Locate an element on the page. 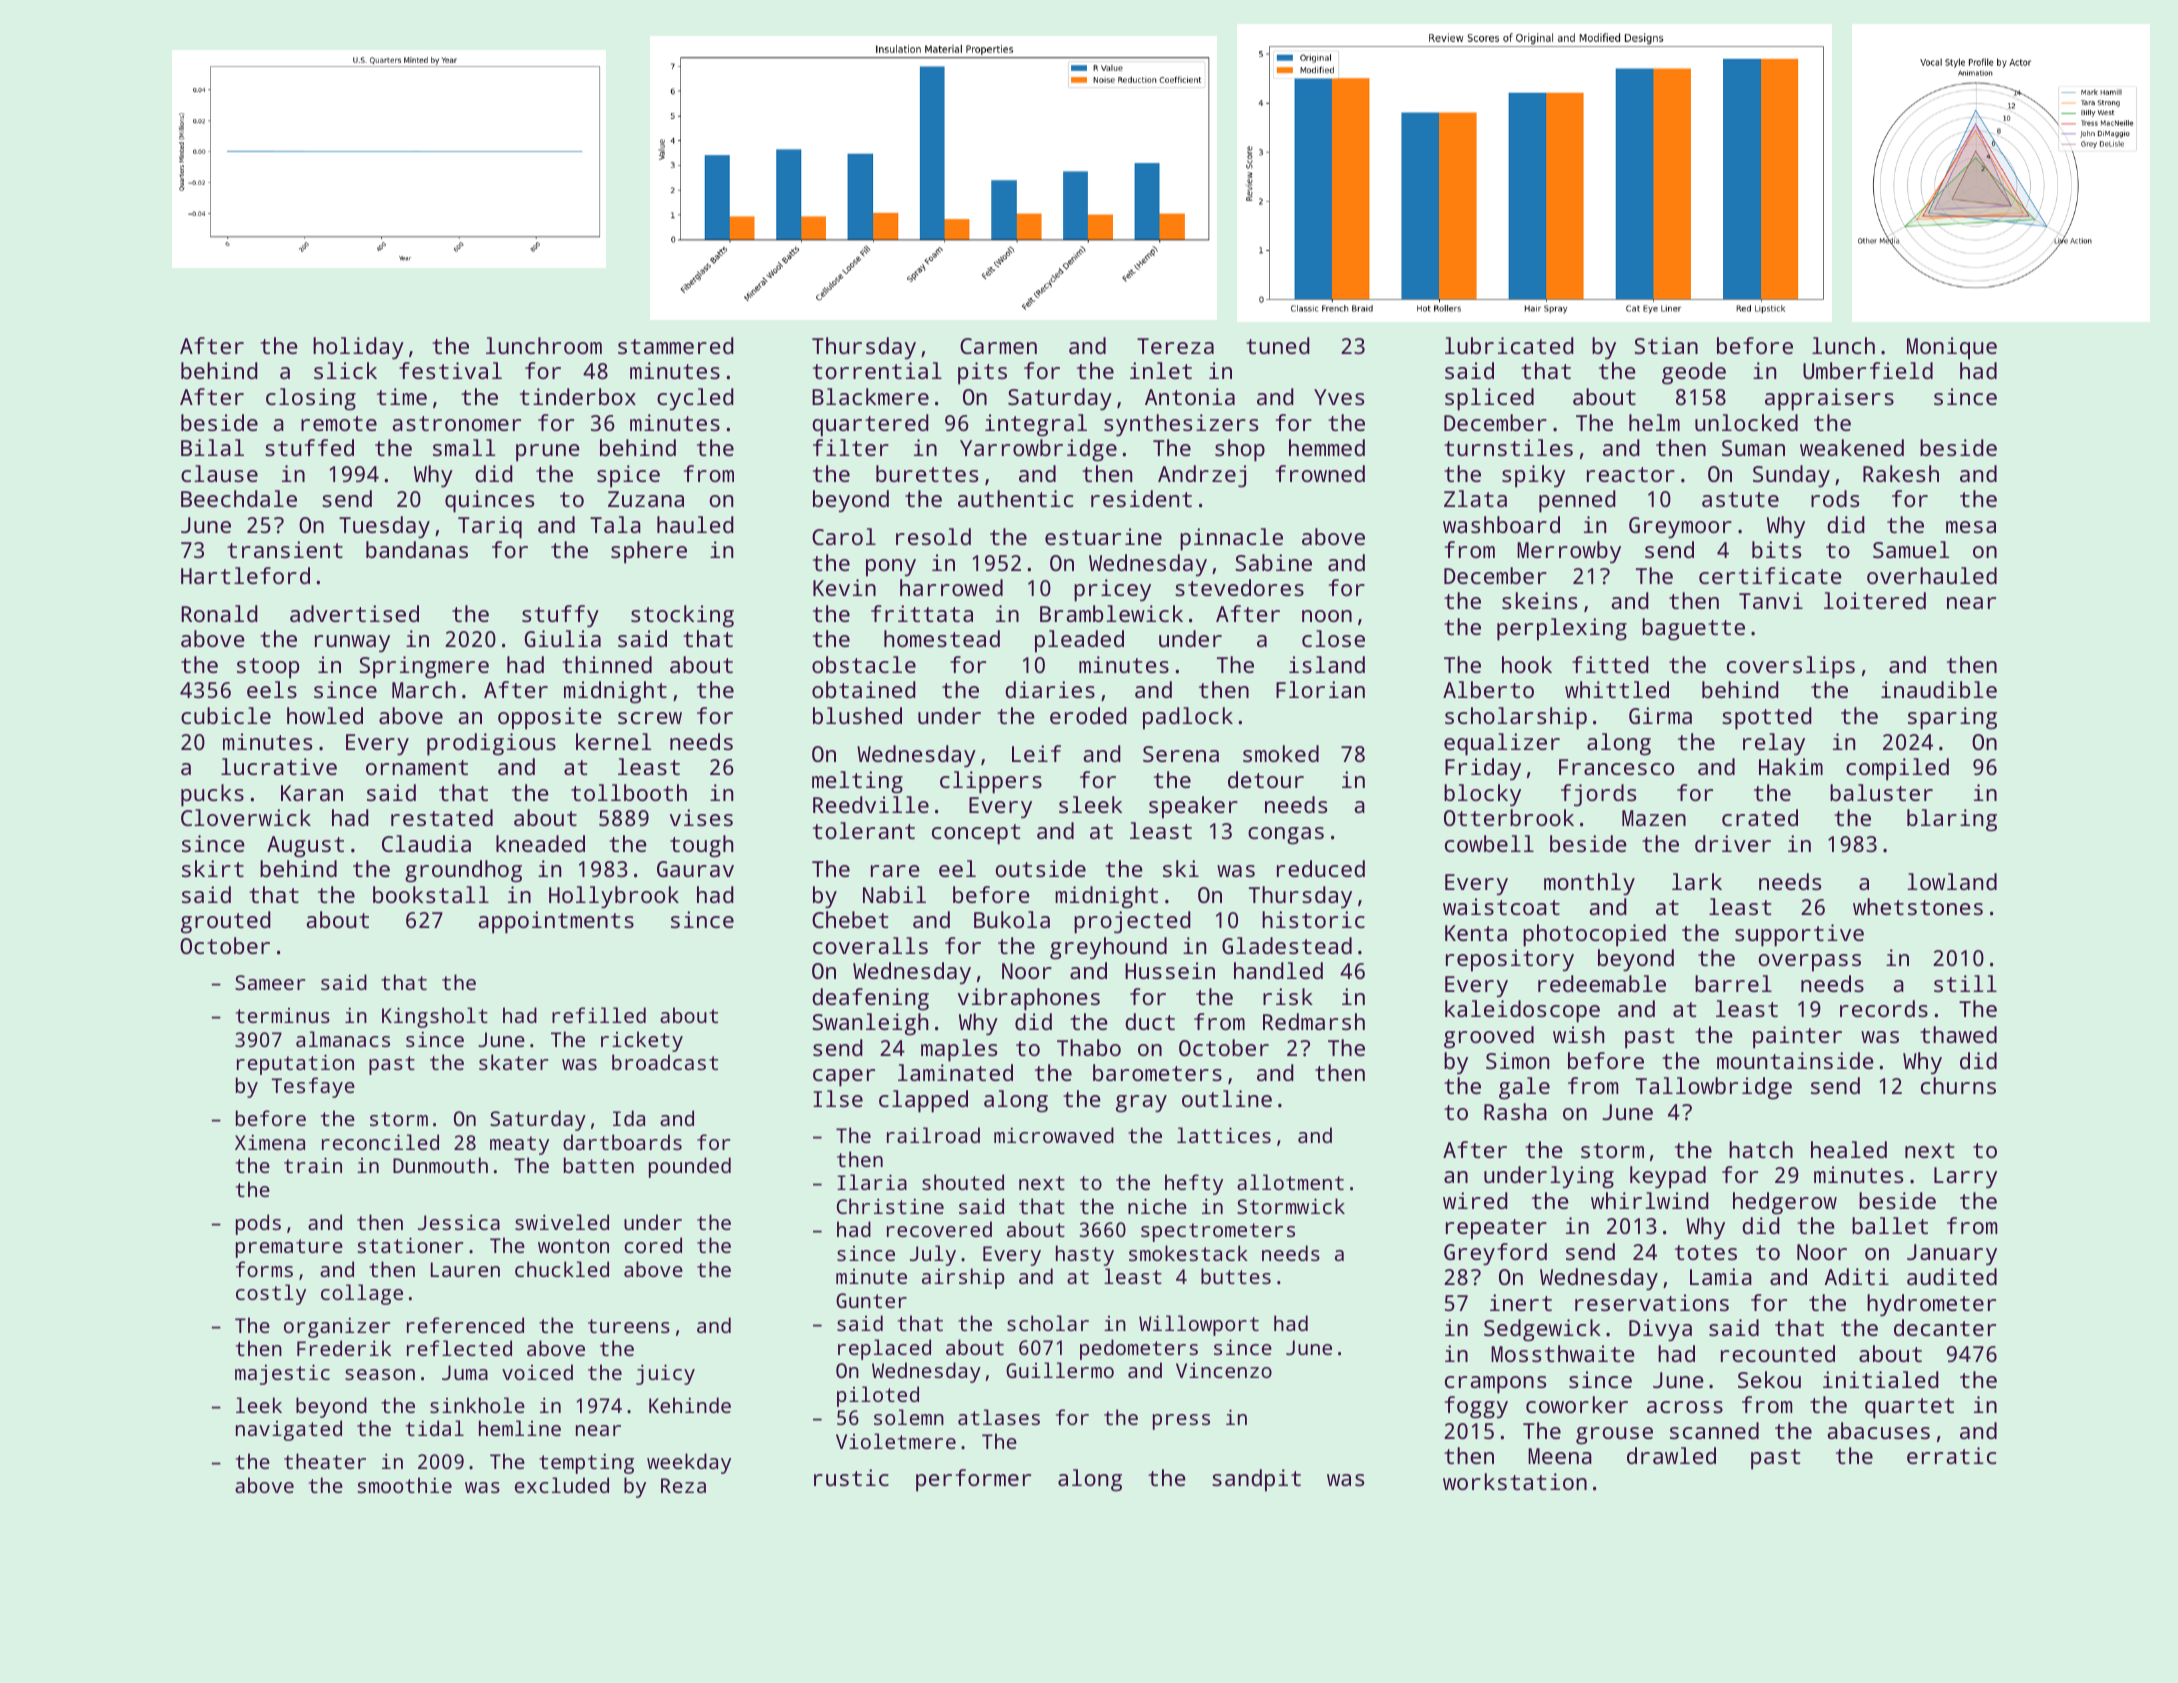 This page has width=2178, height=1683. recounted is located at coordinates (1778, 1353).
